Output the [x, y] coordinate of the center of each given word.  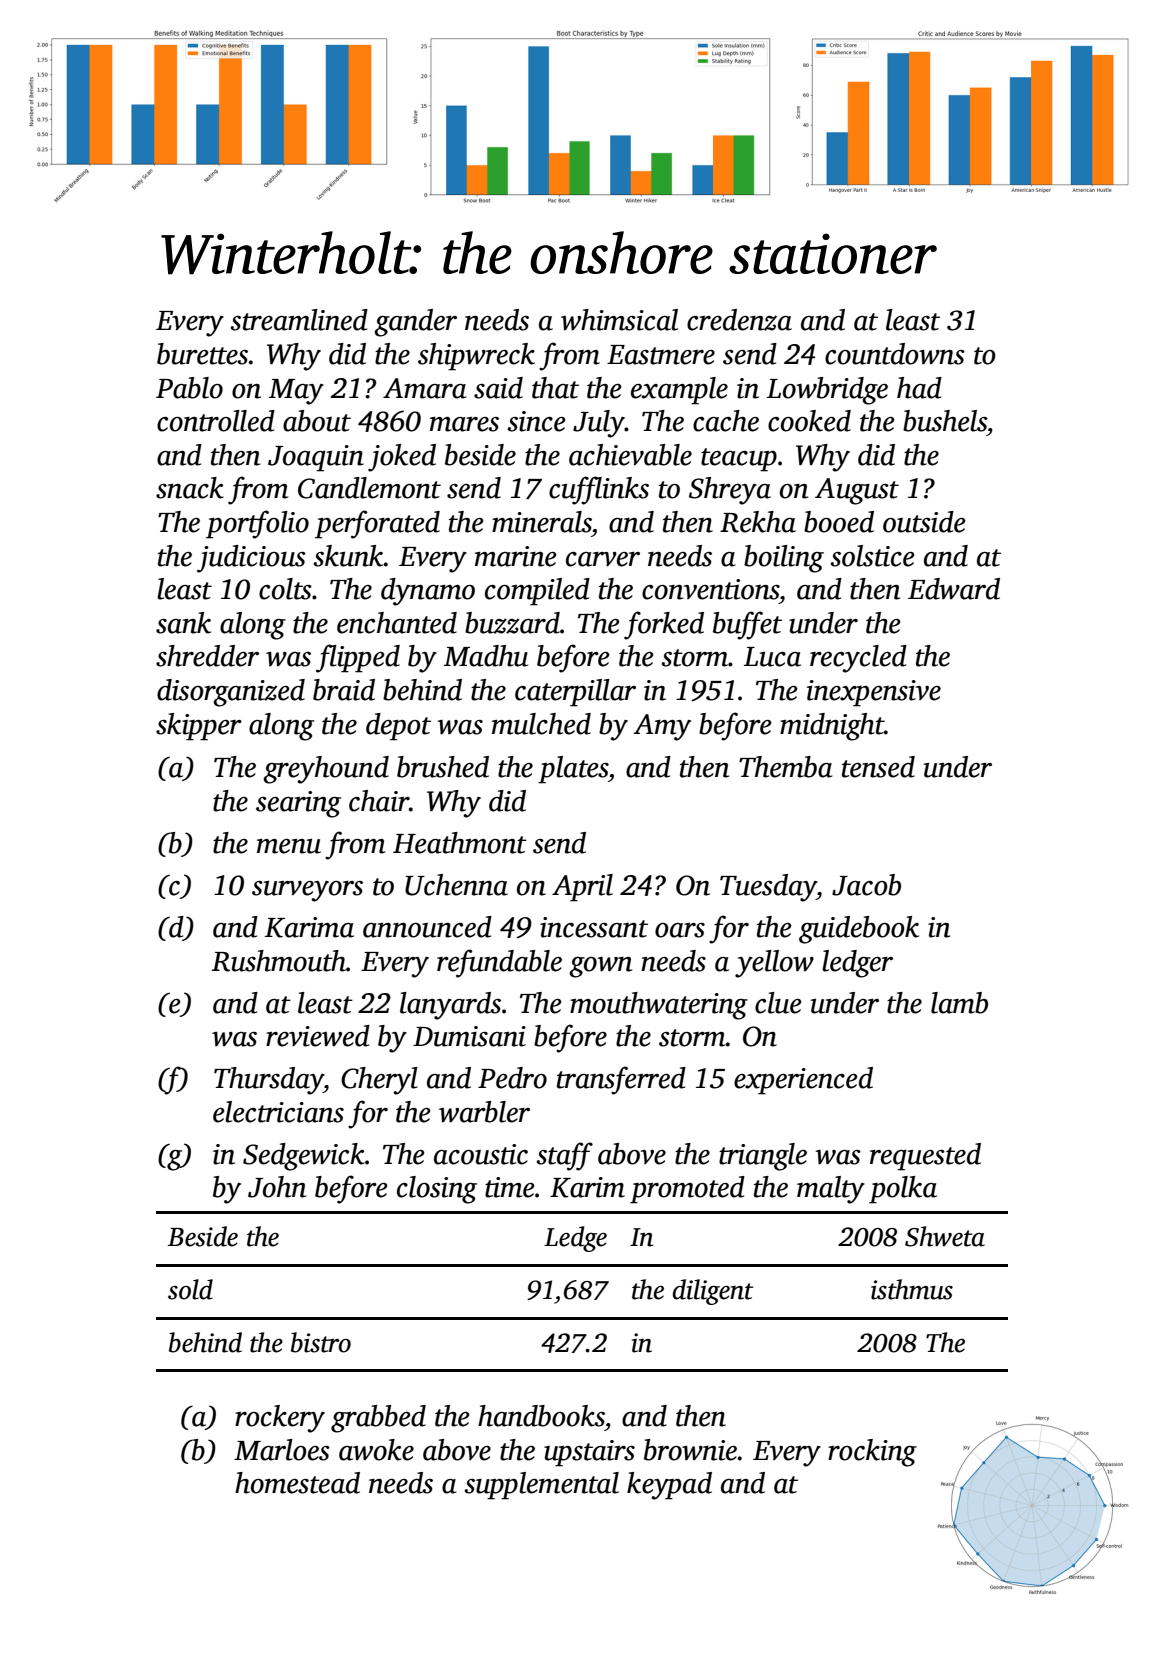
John [277, 1187]
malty [831, 1190]
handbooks [541, 1416]
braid [344, 690]
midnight [832, 727]
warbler [484, 1112]
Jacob [866, 885]
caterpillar [575, 693]
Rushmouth [279, 961]
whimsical [619, 320]
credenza [739, 320]
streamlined [299, 320]
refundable [499, 963]
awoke [376, 1450]
